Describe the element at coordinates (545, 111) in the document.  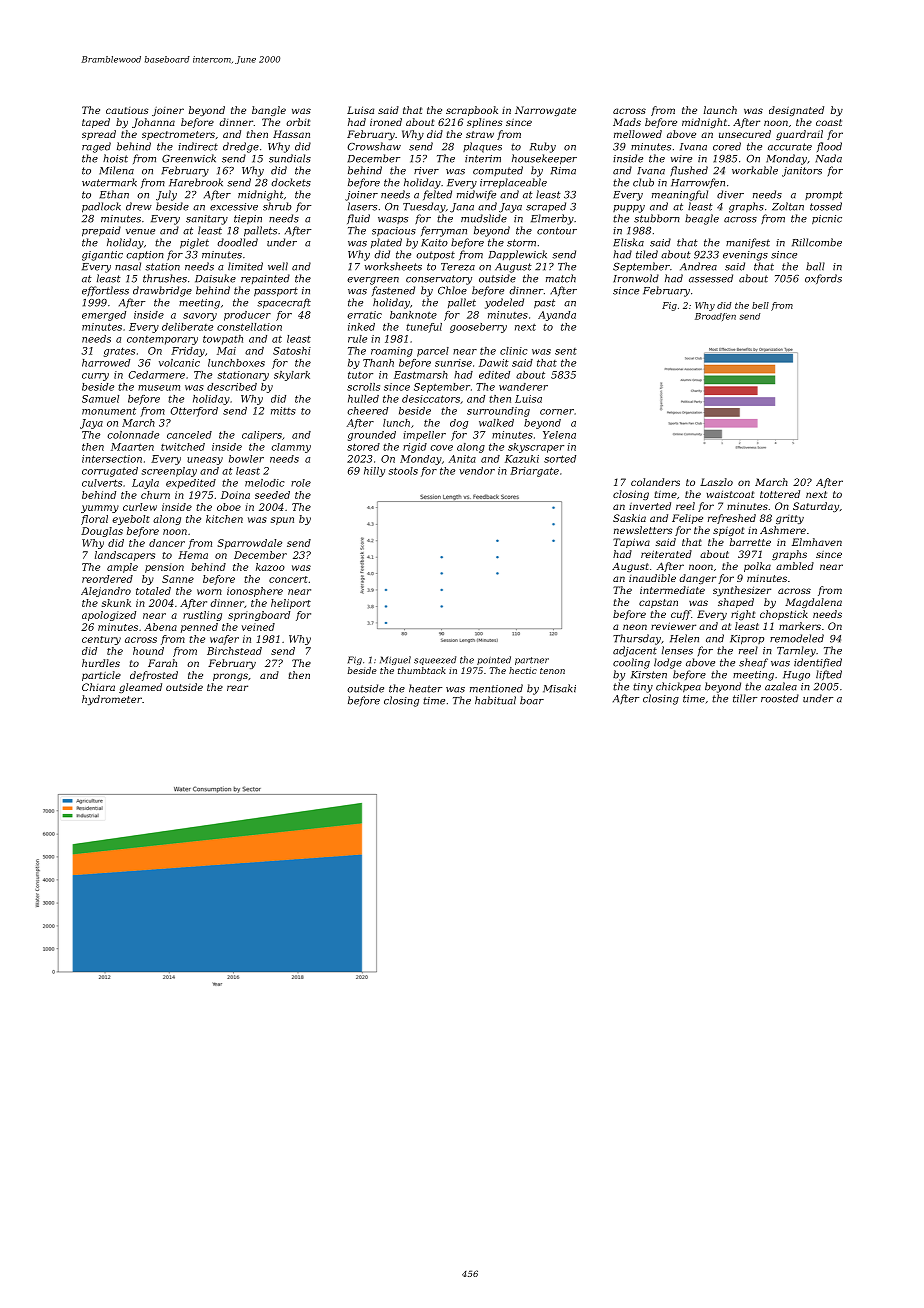
I see `Narrowgate` at that location.
